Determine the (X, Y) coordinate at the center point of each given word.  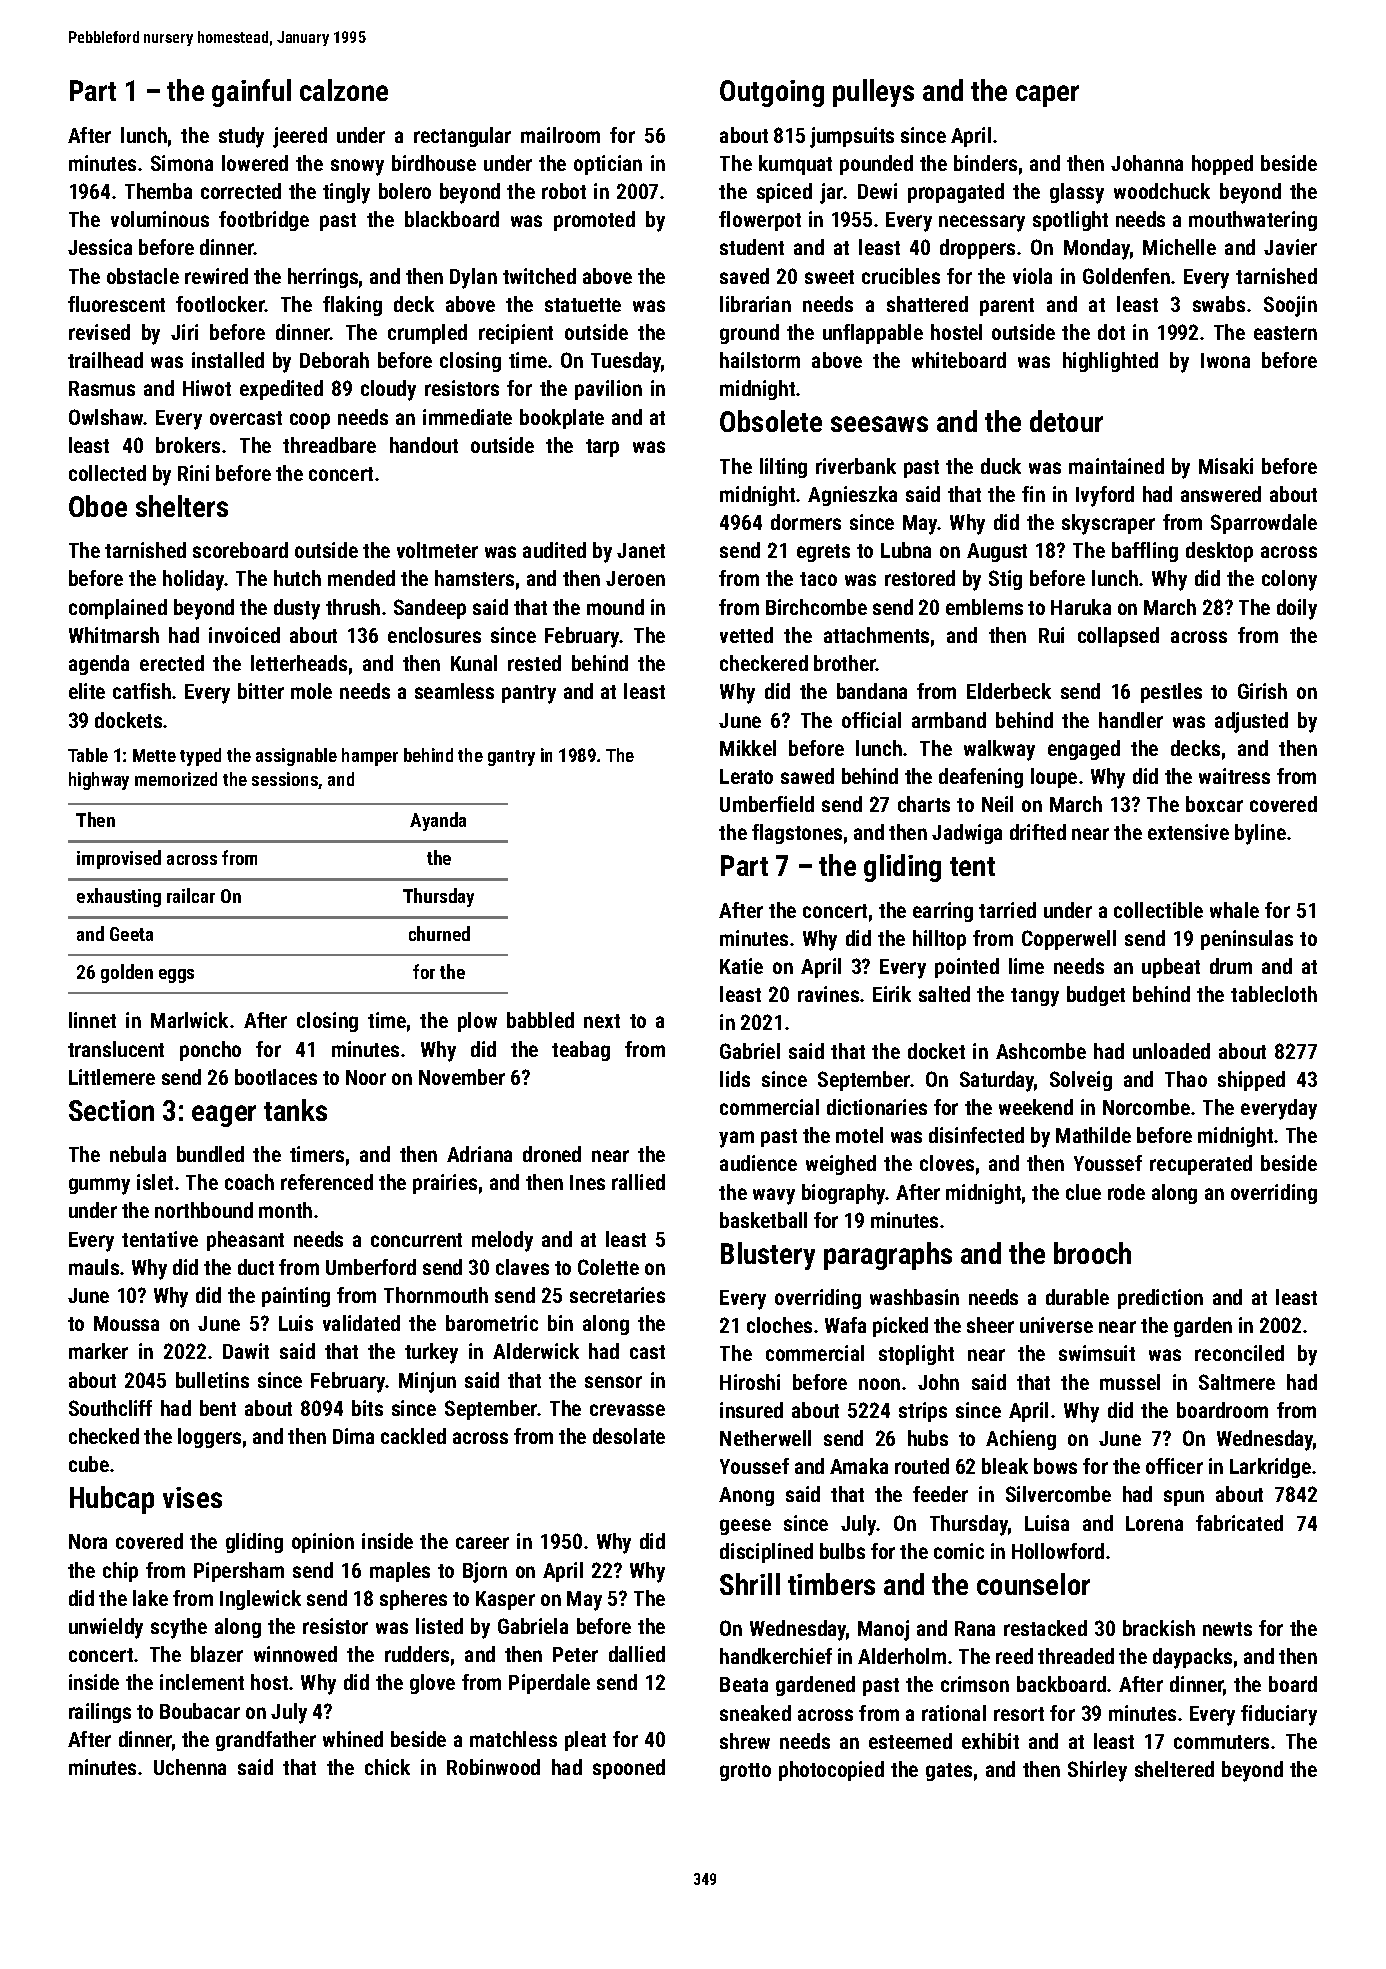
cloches (779, 1325)
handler (1131, 720)
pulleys (873, 93)
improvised (119, 859)
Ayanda (438, 821)
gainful (251, 93)
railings (100, 1713)
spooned (629, 1769)
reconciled (1239, 1353)
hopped (1222, 165)
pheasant (245, 1241)
